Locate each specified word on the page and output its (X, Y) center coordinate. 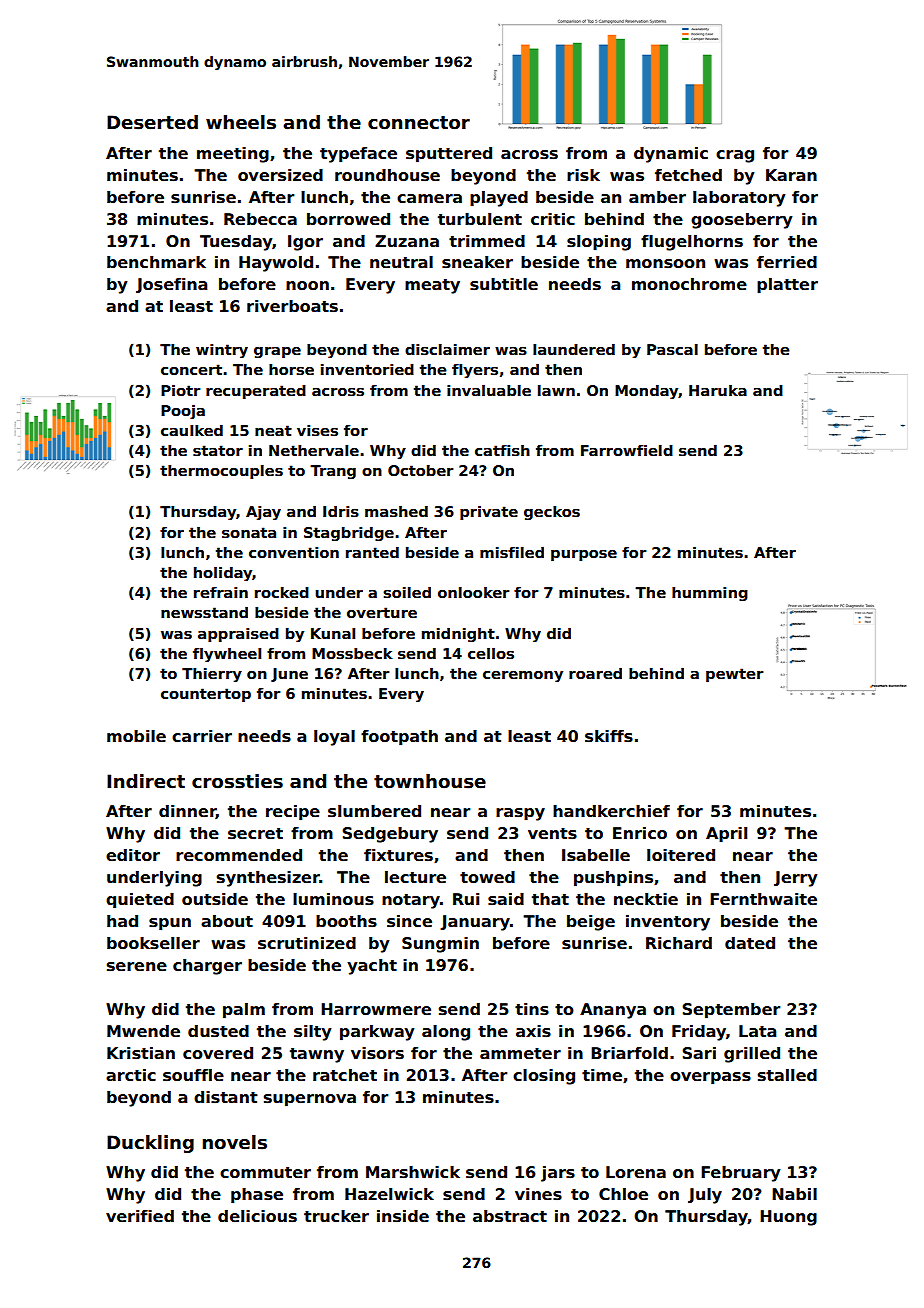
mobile (136, 736)
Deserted (152, 122)
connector (419, 123)
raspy (520, 814)
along (446, 1033)
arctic (131, 1075)
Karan (791, 175)
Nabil (794, 1194)
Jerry (795, 879)
